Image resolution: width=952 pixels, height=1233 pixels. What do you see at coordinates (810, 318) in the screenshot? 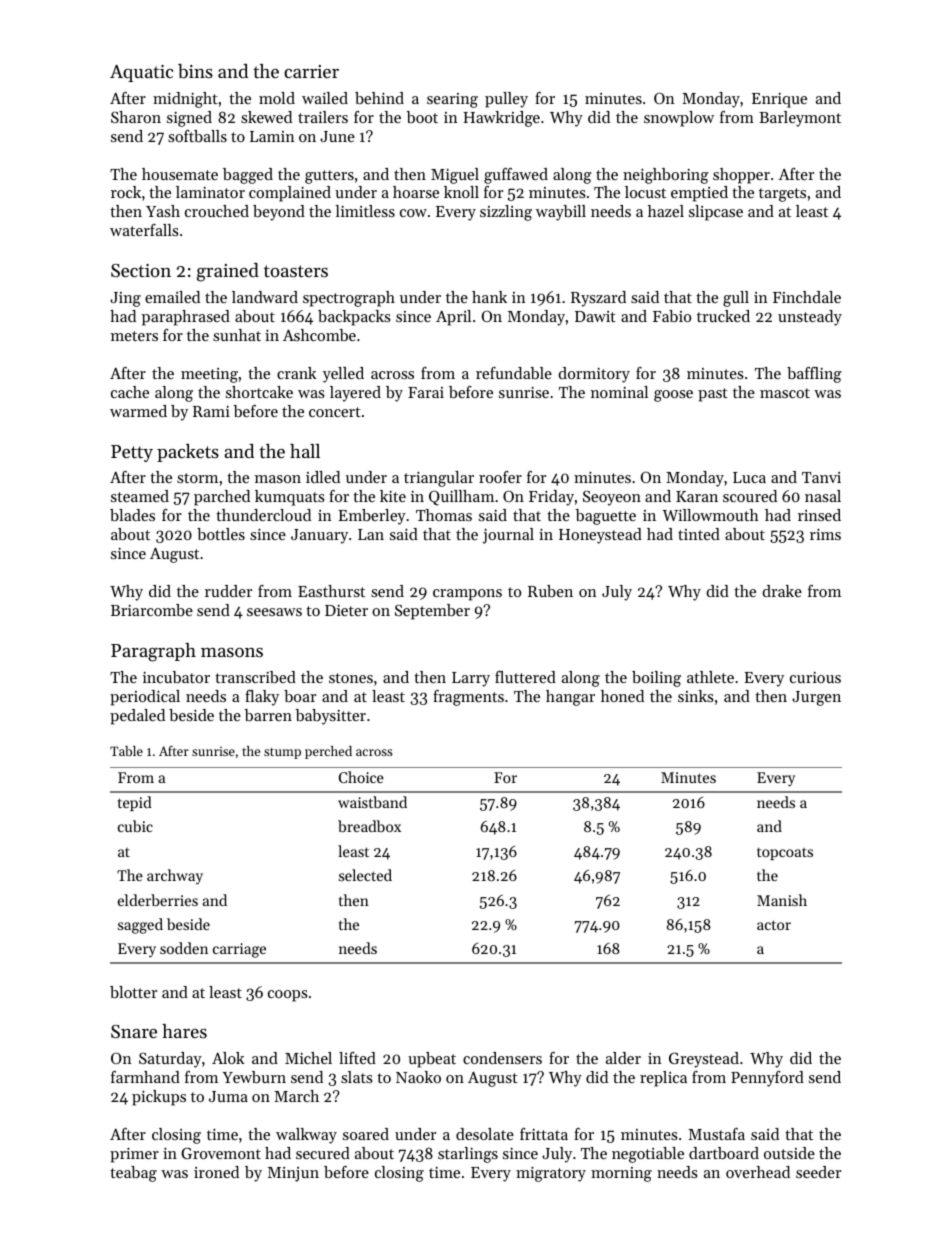
I see `unsteady` at bounding box center [810, 318].
